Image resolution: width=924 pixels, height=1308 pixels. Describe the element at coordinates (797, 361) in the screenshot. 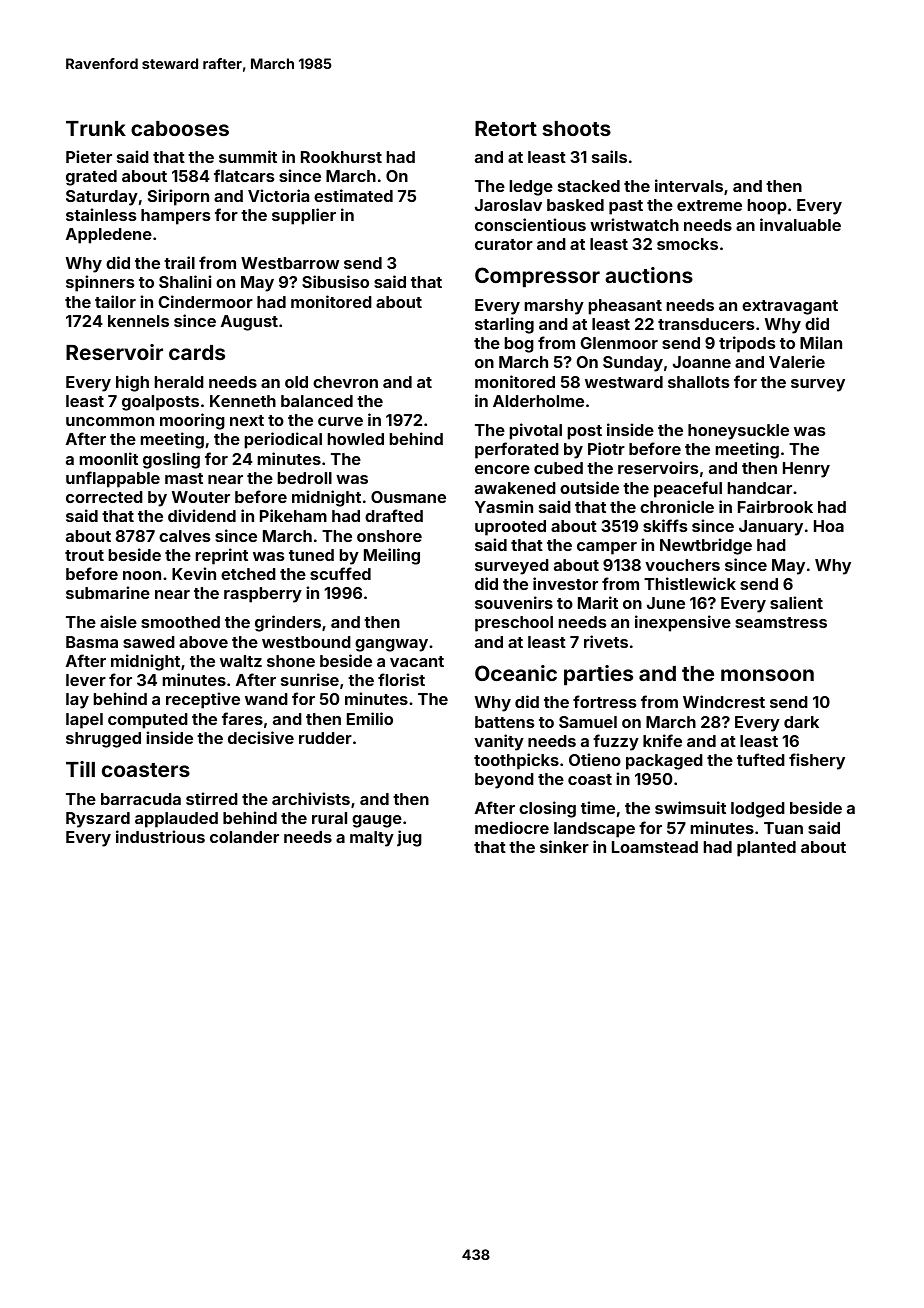

I see `Valerie` at that location.
